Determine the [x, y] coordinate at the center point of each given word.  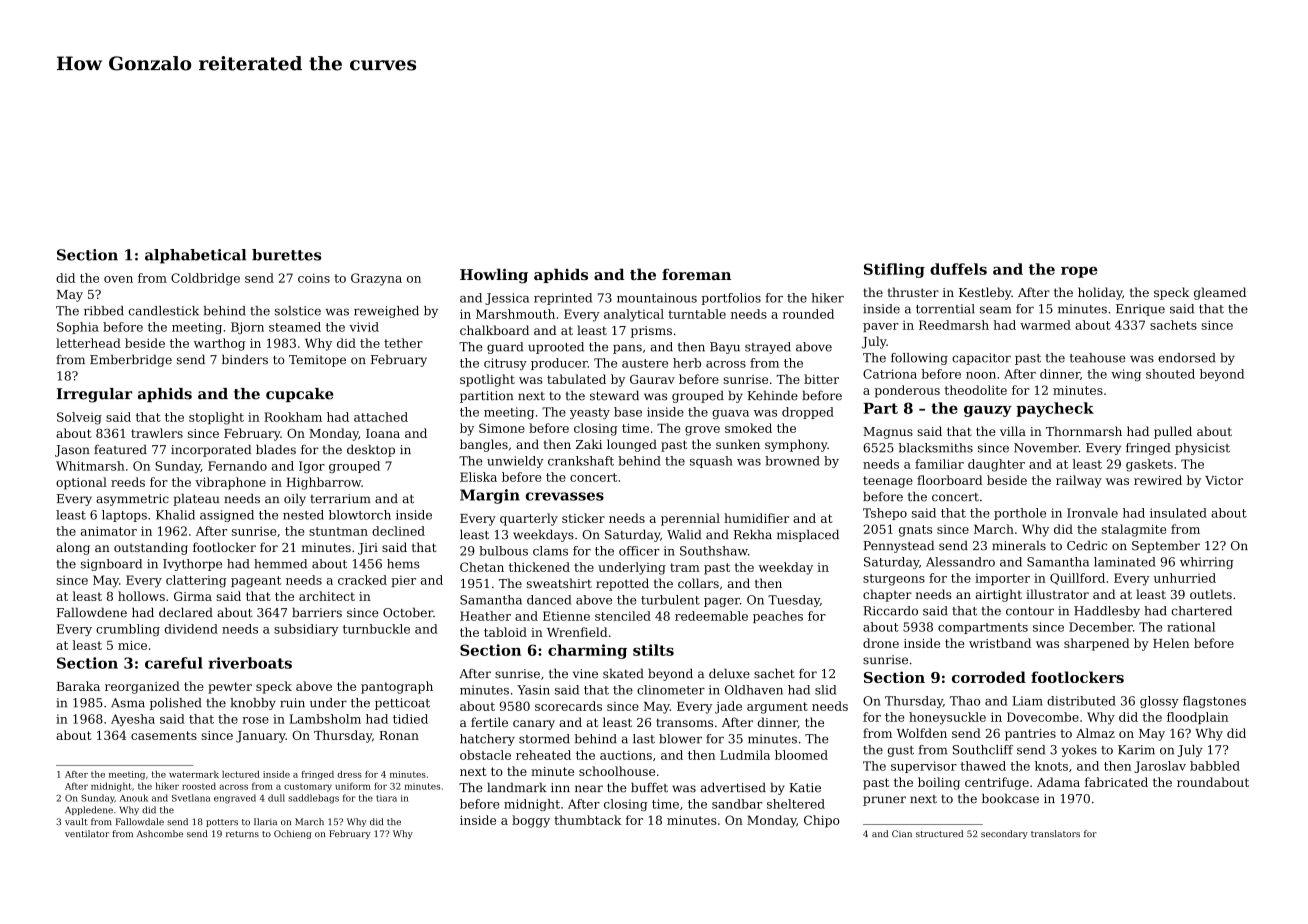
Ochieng [292, 834]
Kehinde [772, 395]
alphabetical [195, 256]
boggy [531, 821]
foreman [696, 274]
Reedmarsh [954, 325]
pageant [256, 582]
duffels [958, 269]
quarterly [529, 519]
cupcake [300, 395]
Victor [1224, 480]
